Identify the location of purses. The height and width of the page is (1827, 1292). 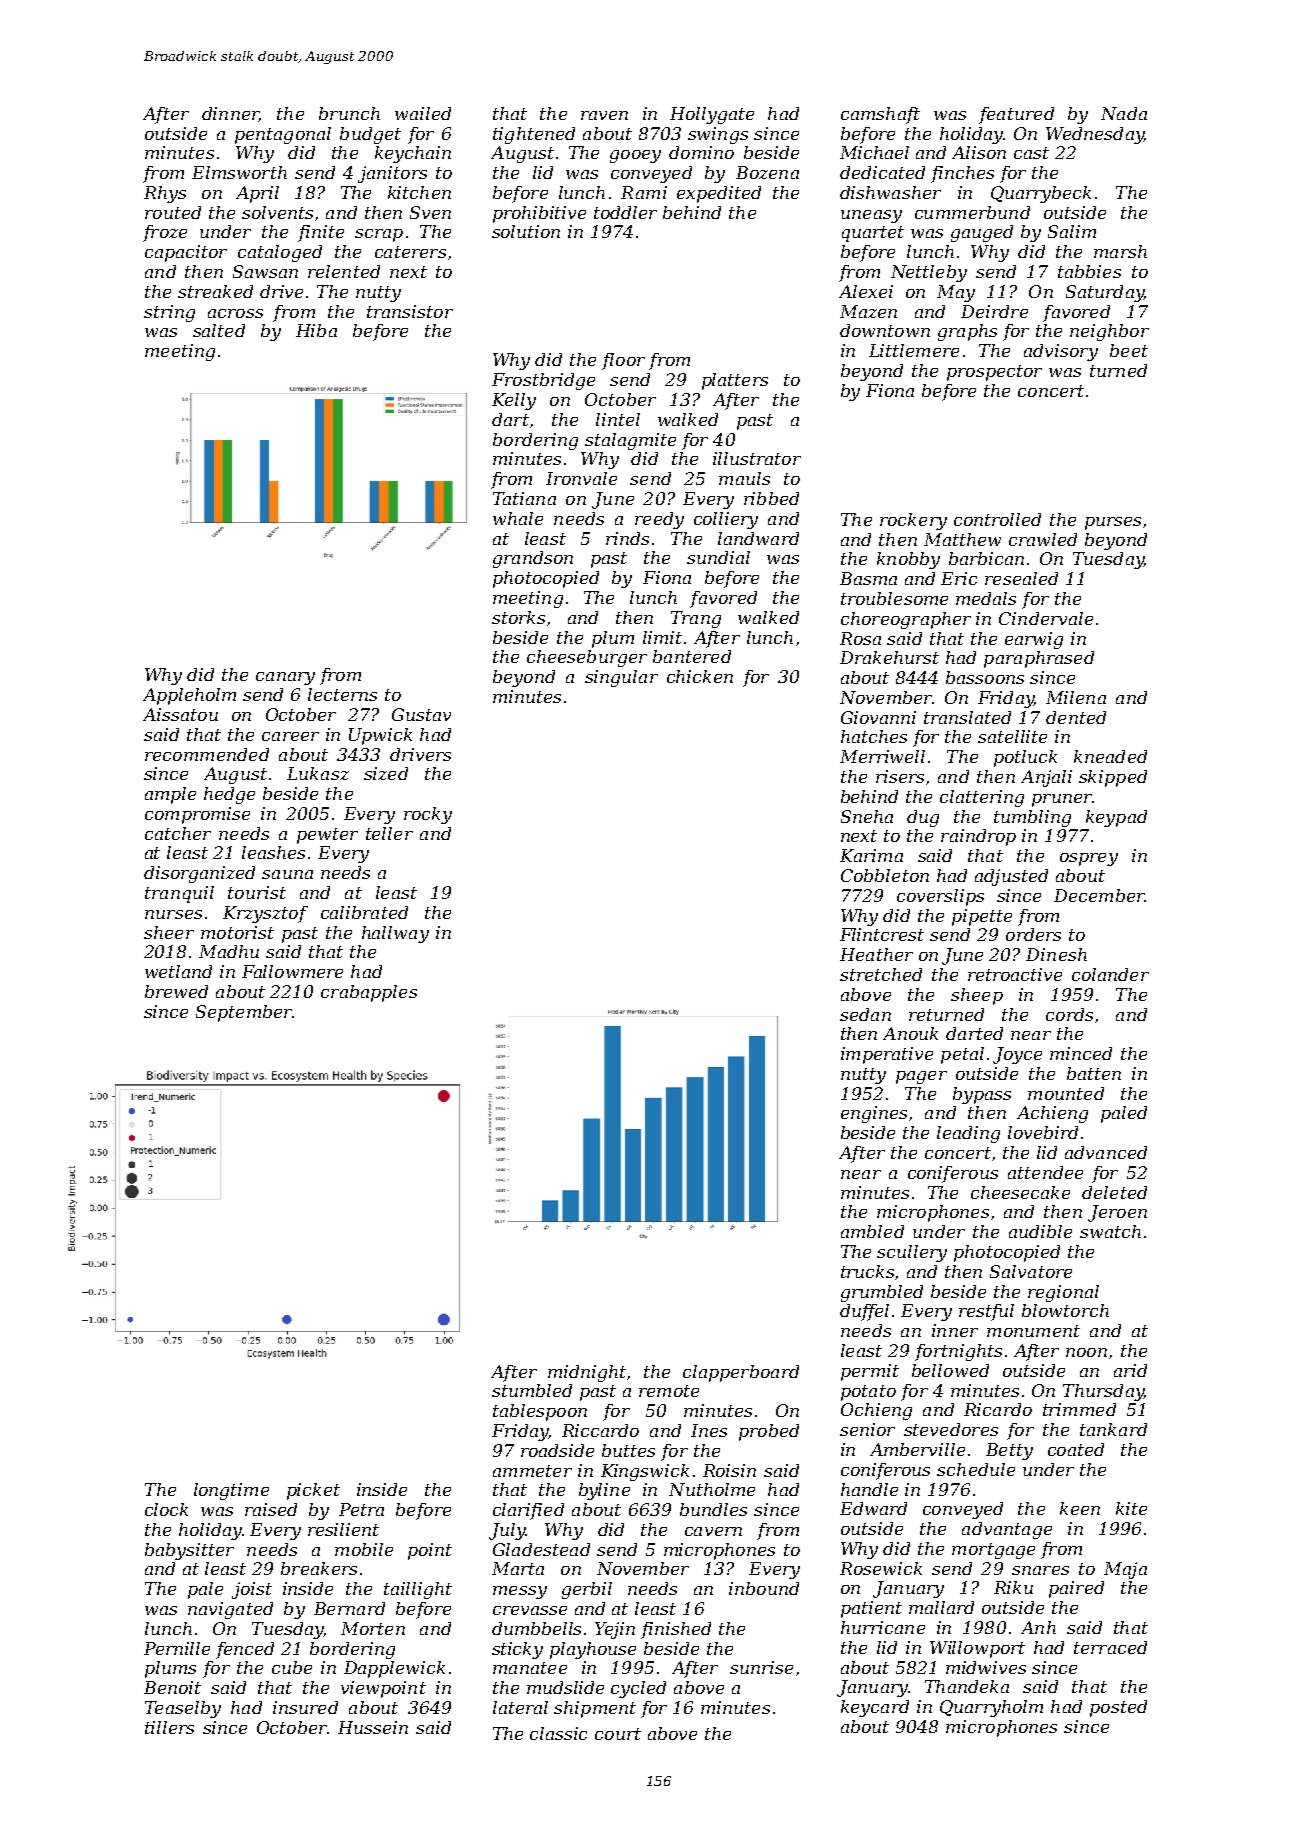
(1113, 523).
